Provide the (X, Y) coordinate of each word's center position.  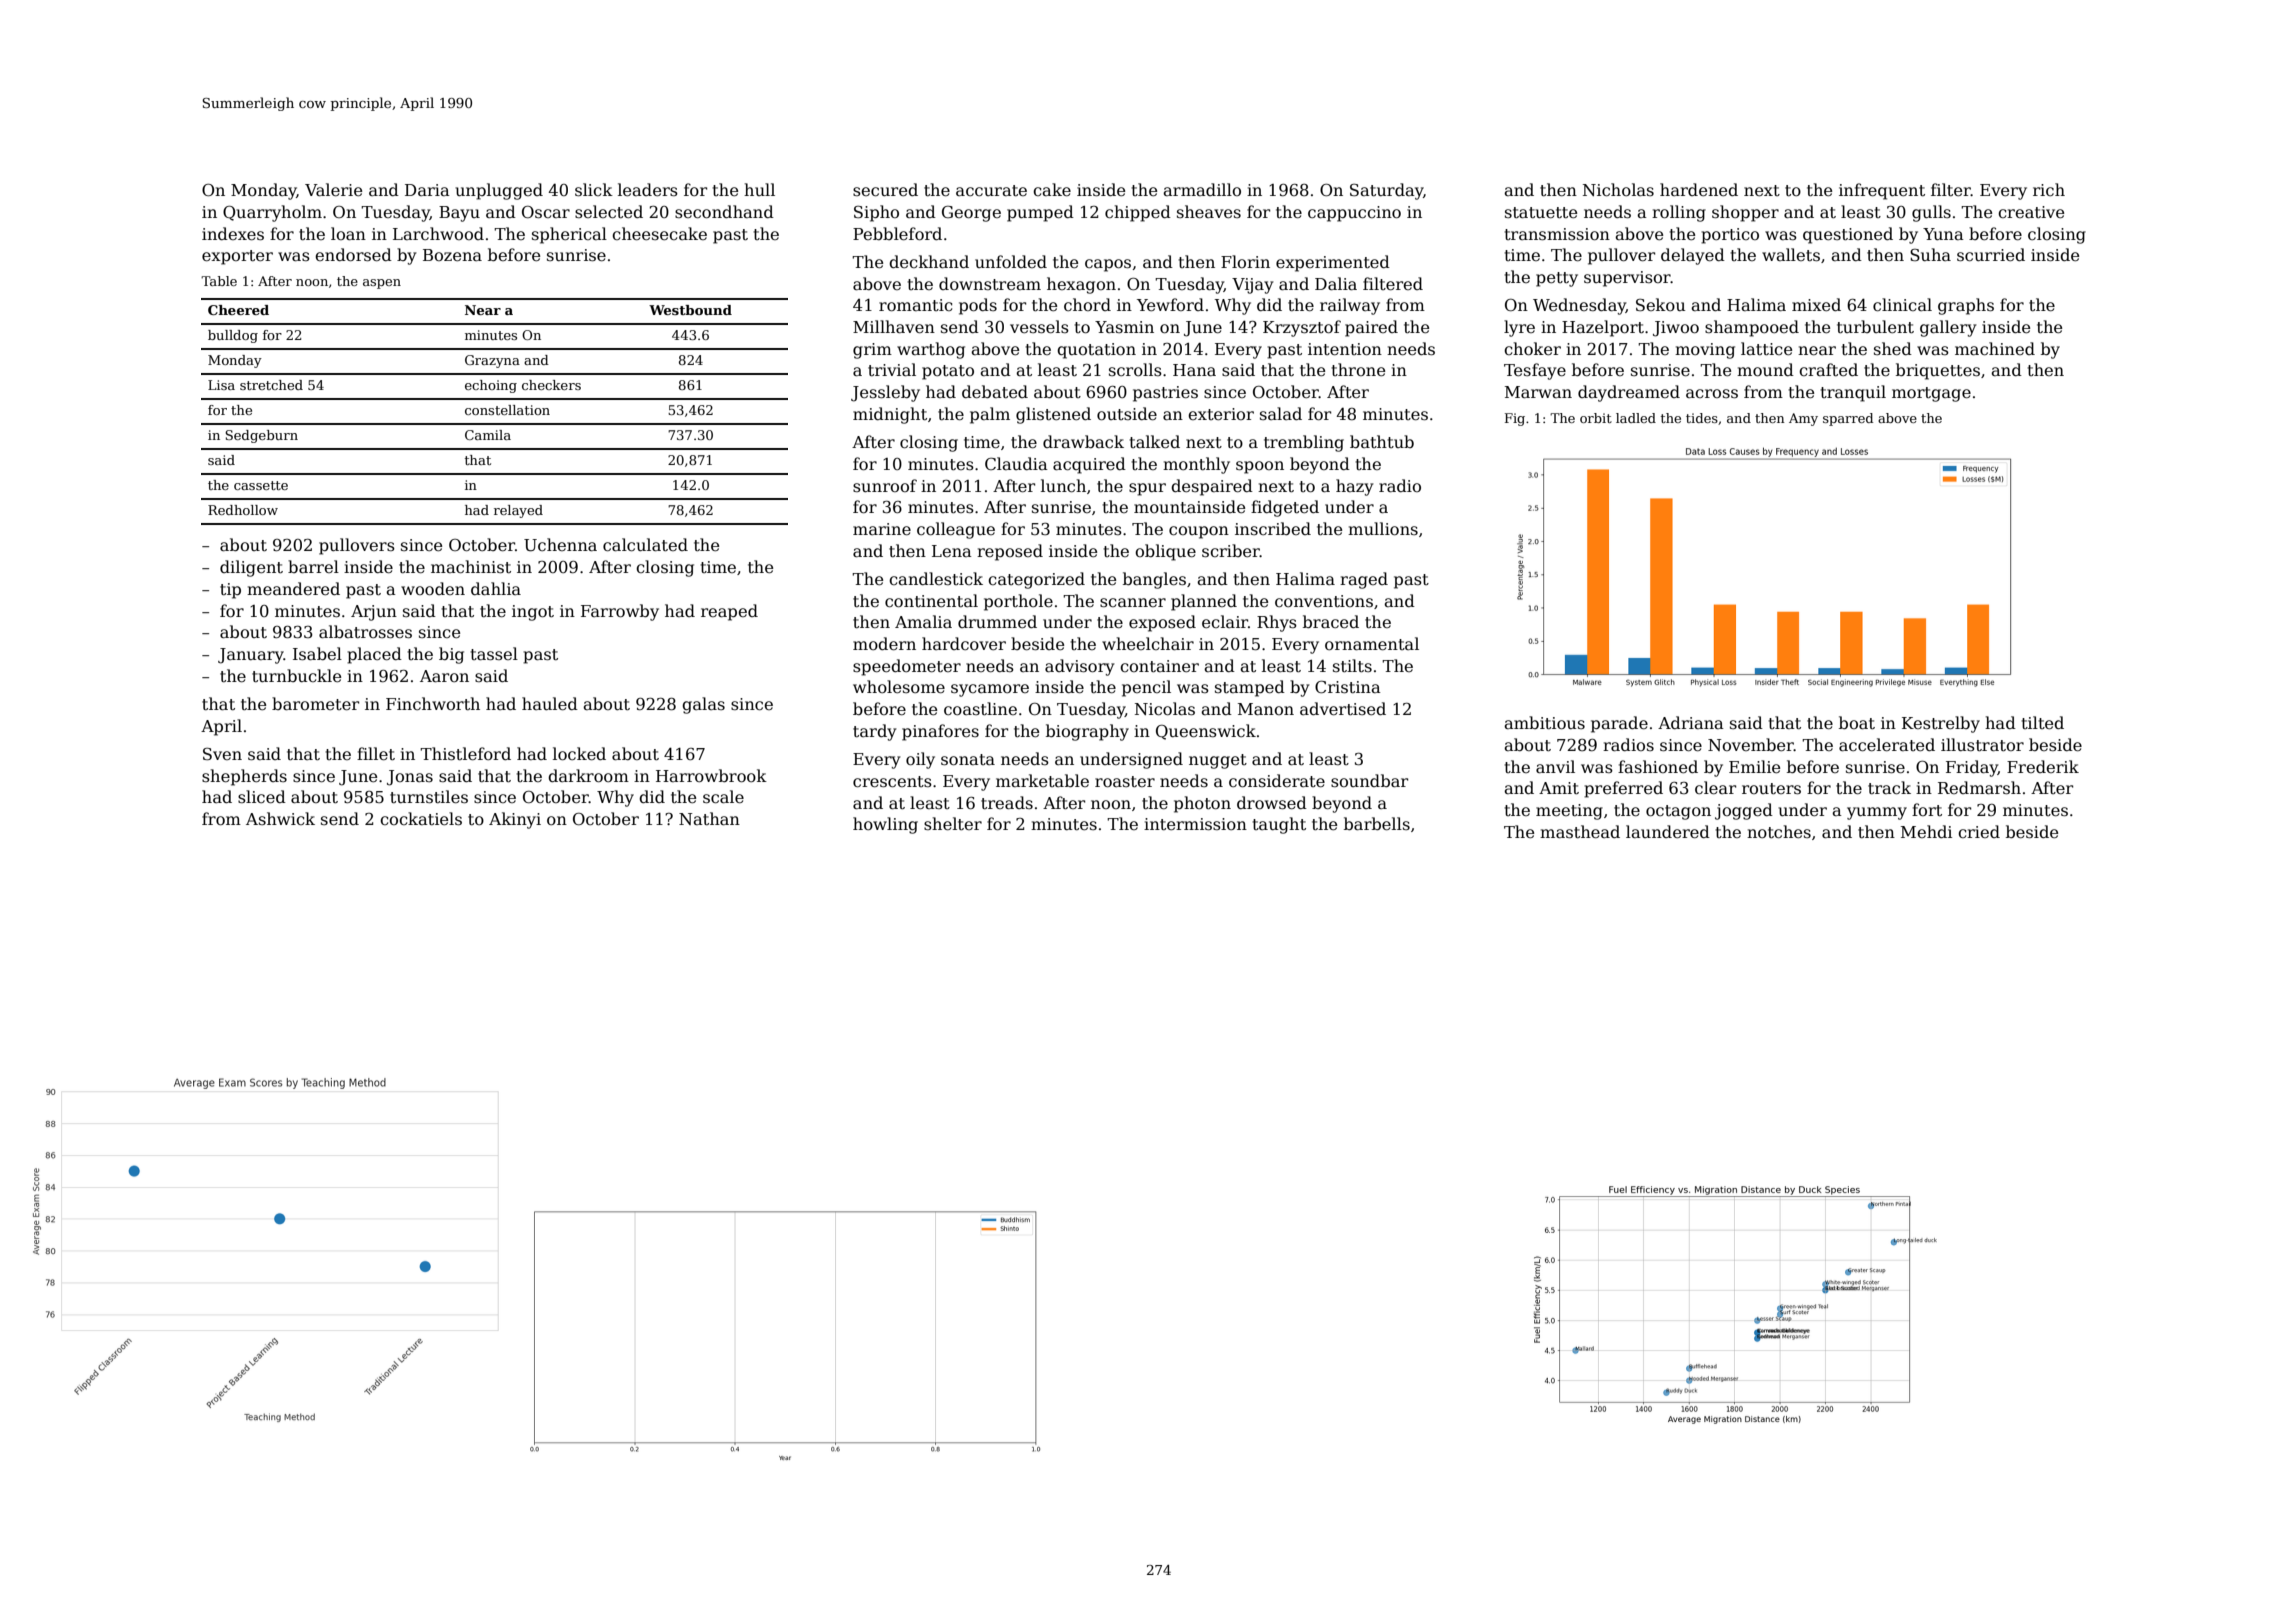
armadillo (1202, 189)
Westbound (690, 310)
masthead (1580, 832)
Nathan (709, 819)
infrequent (1882, 191)
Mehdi (1926, 831)
